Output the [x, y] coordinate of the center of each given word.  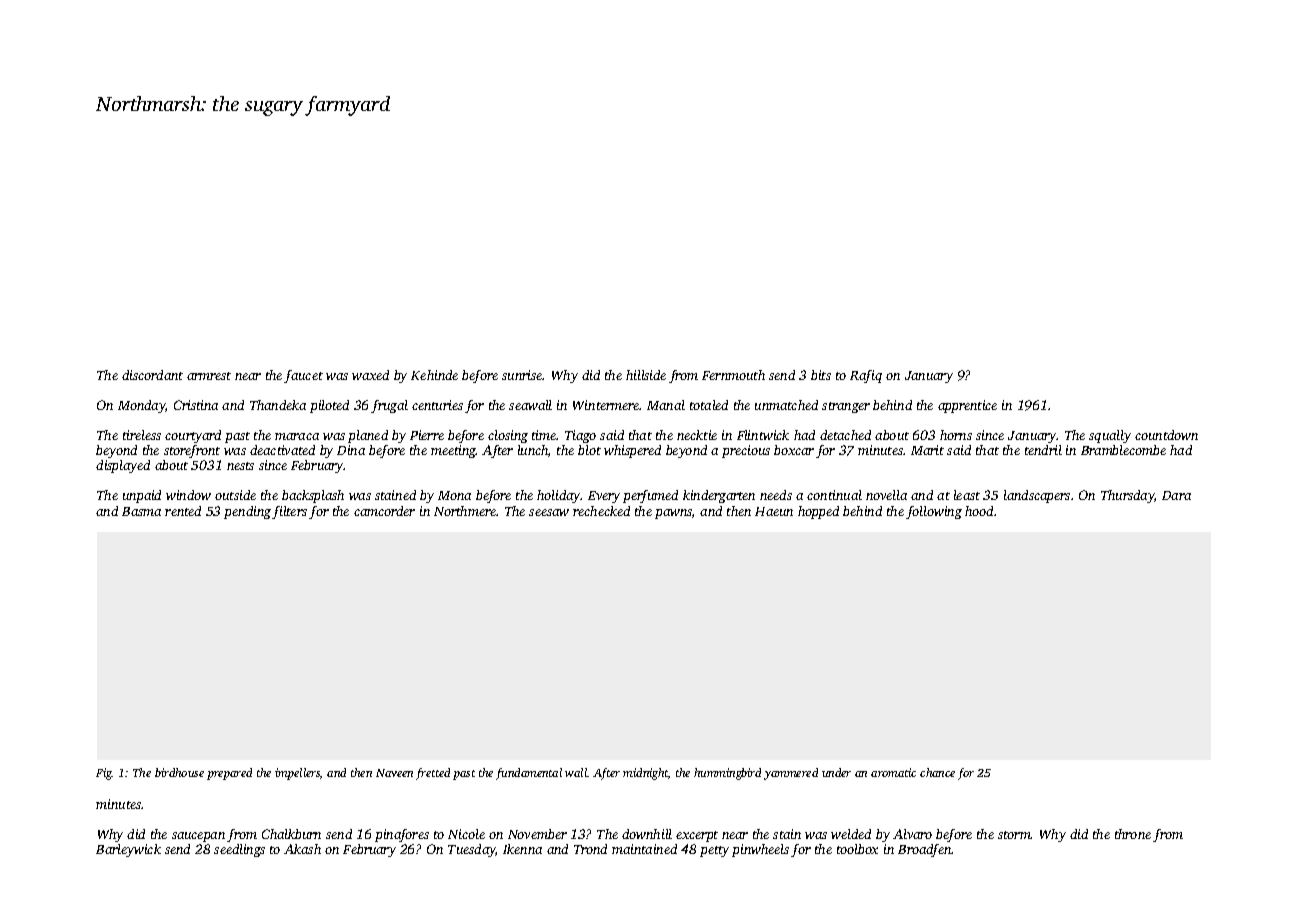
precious [746, 451]
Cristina [196, 405]
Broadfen [925, 850]
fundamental [529, 774]
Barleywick [128, 850]
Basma [141, 511]
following [934, 512]
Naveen [394, 773]
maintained [644, 849]
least [967, 495]
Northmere [465, 511]
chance [937, 772]
